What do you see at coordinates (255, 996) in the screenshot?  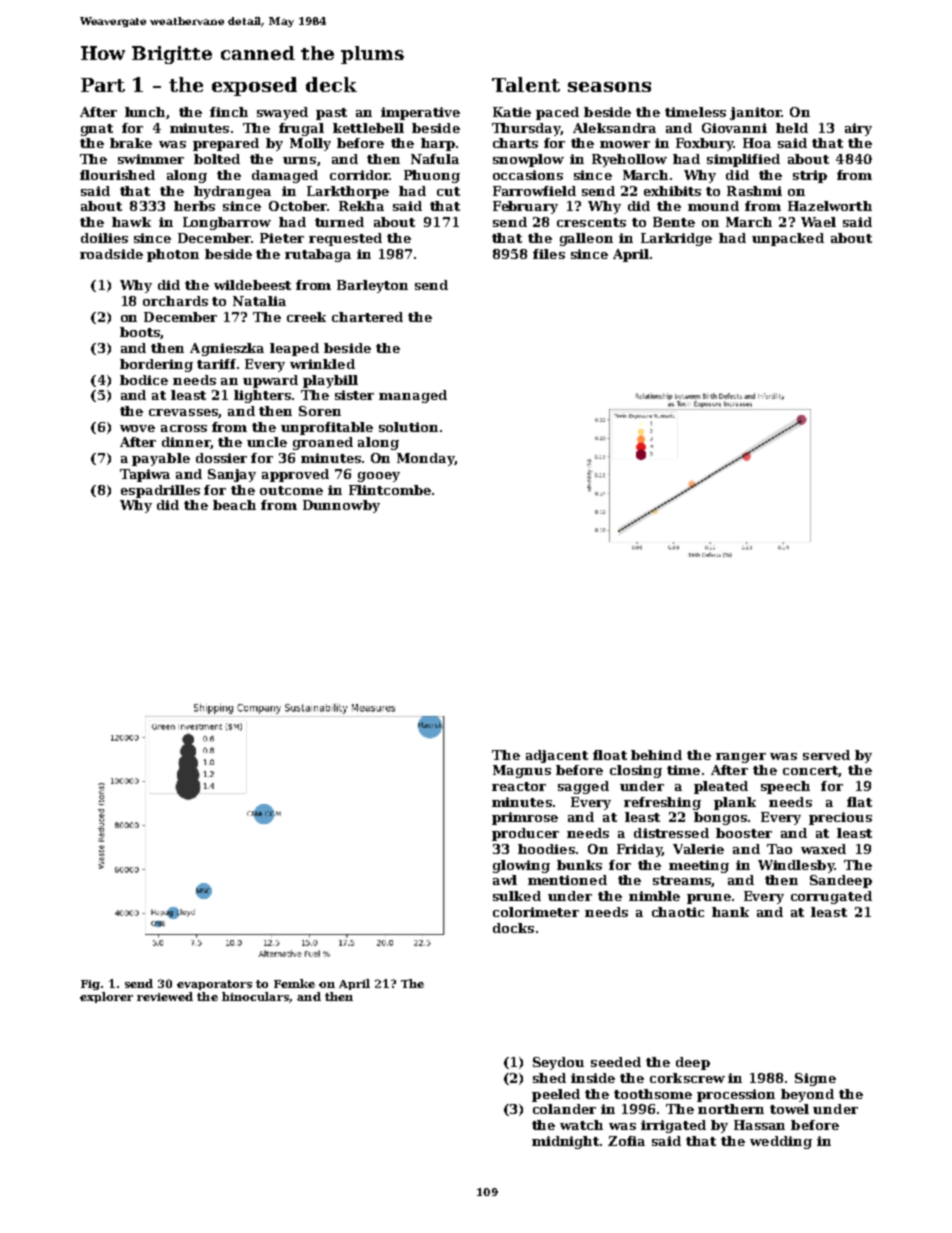 I see `binoculars` at bounding box center [255, 996].
